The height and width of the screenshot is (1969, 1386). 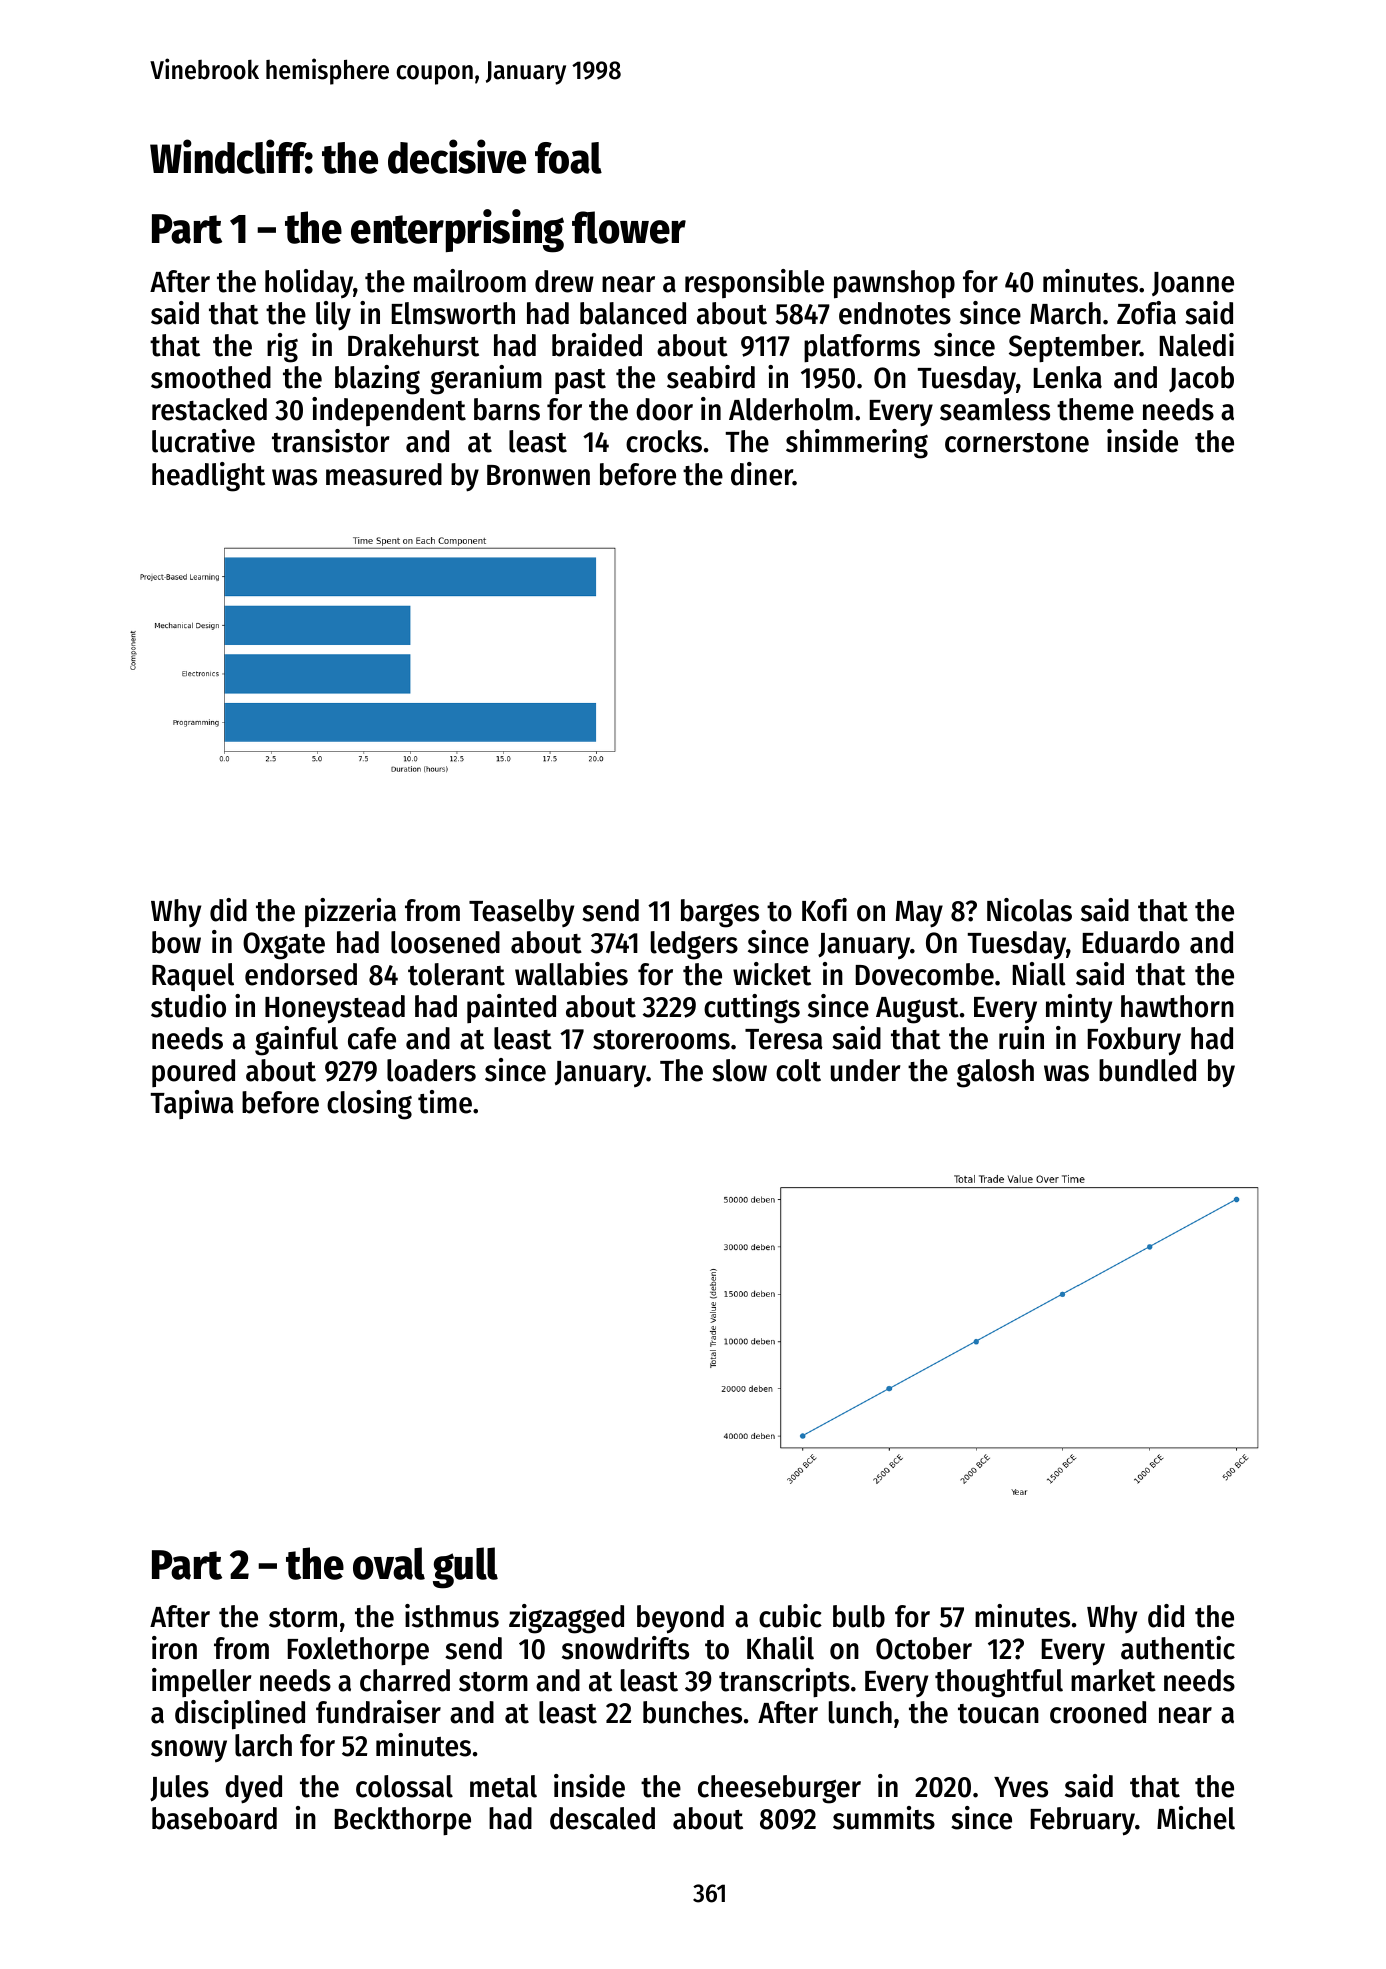 I want to click on transistor, so click(x=331, y=441).
